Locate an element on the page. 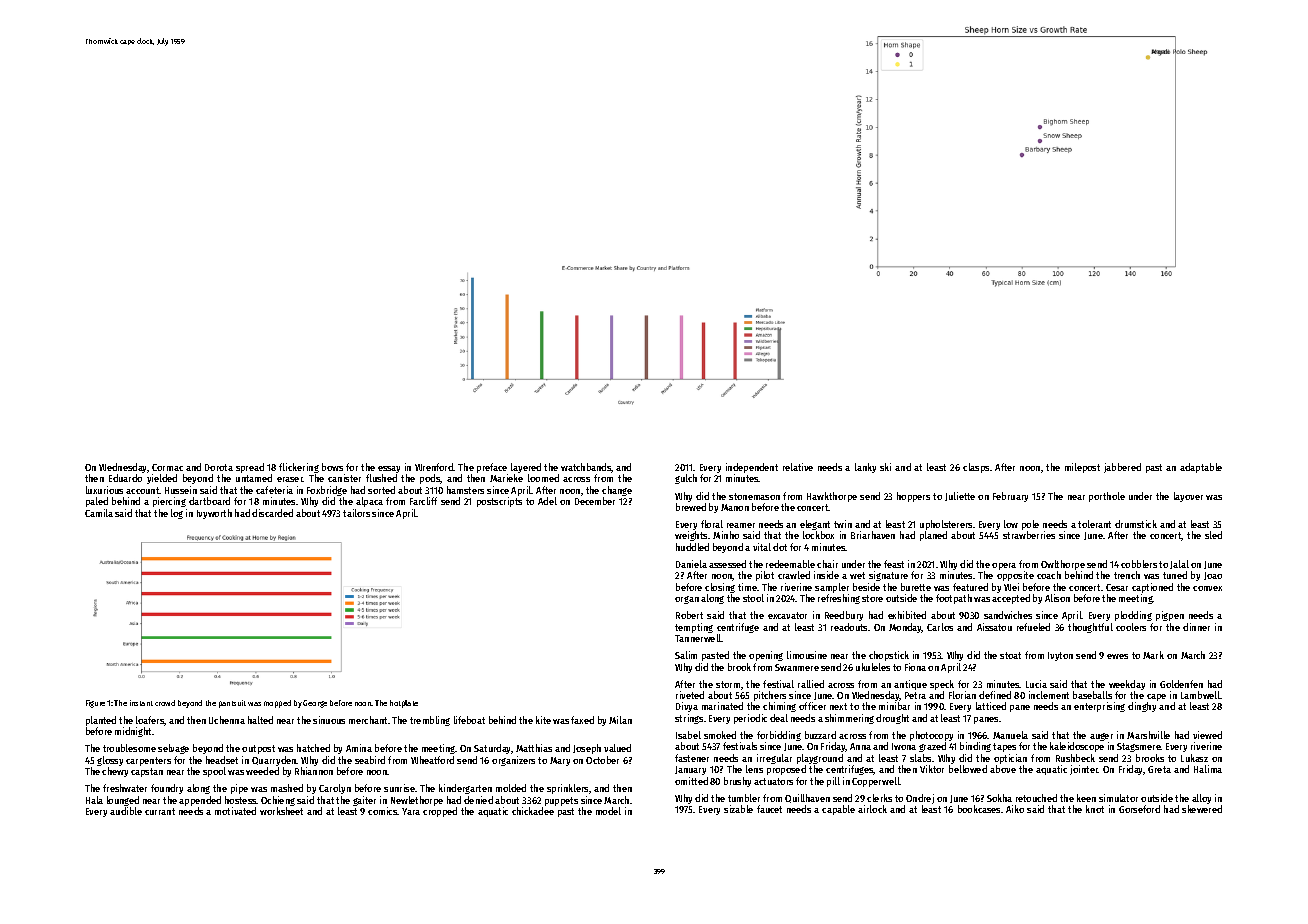 This page has width=1308, height=924. sled is located at coordinates (1213, 535).
